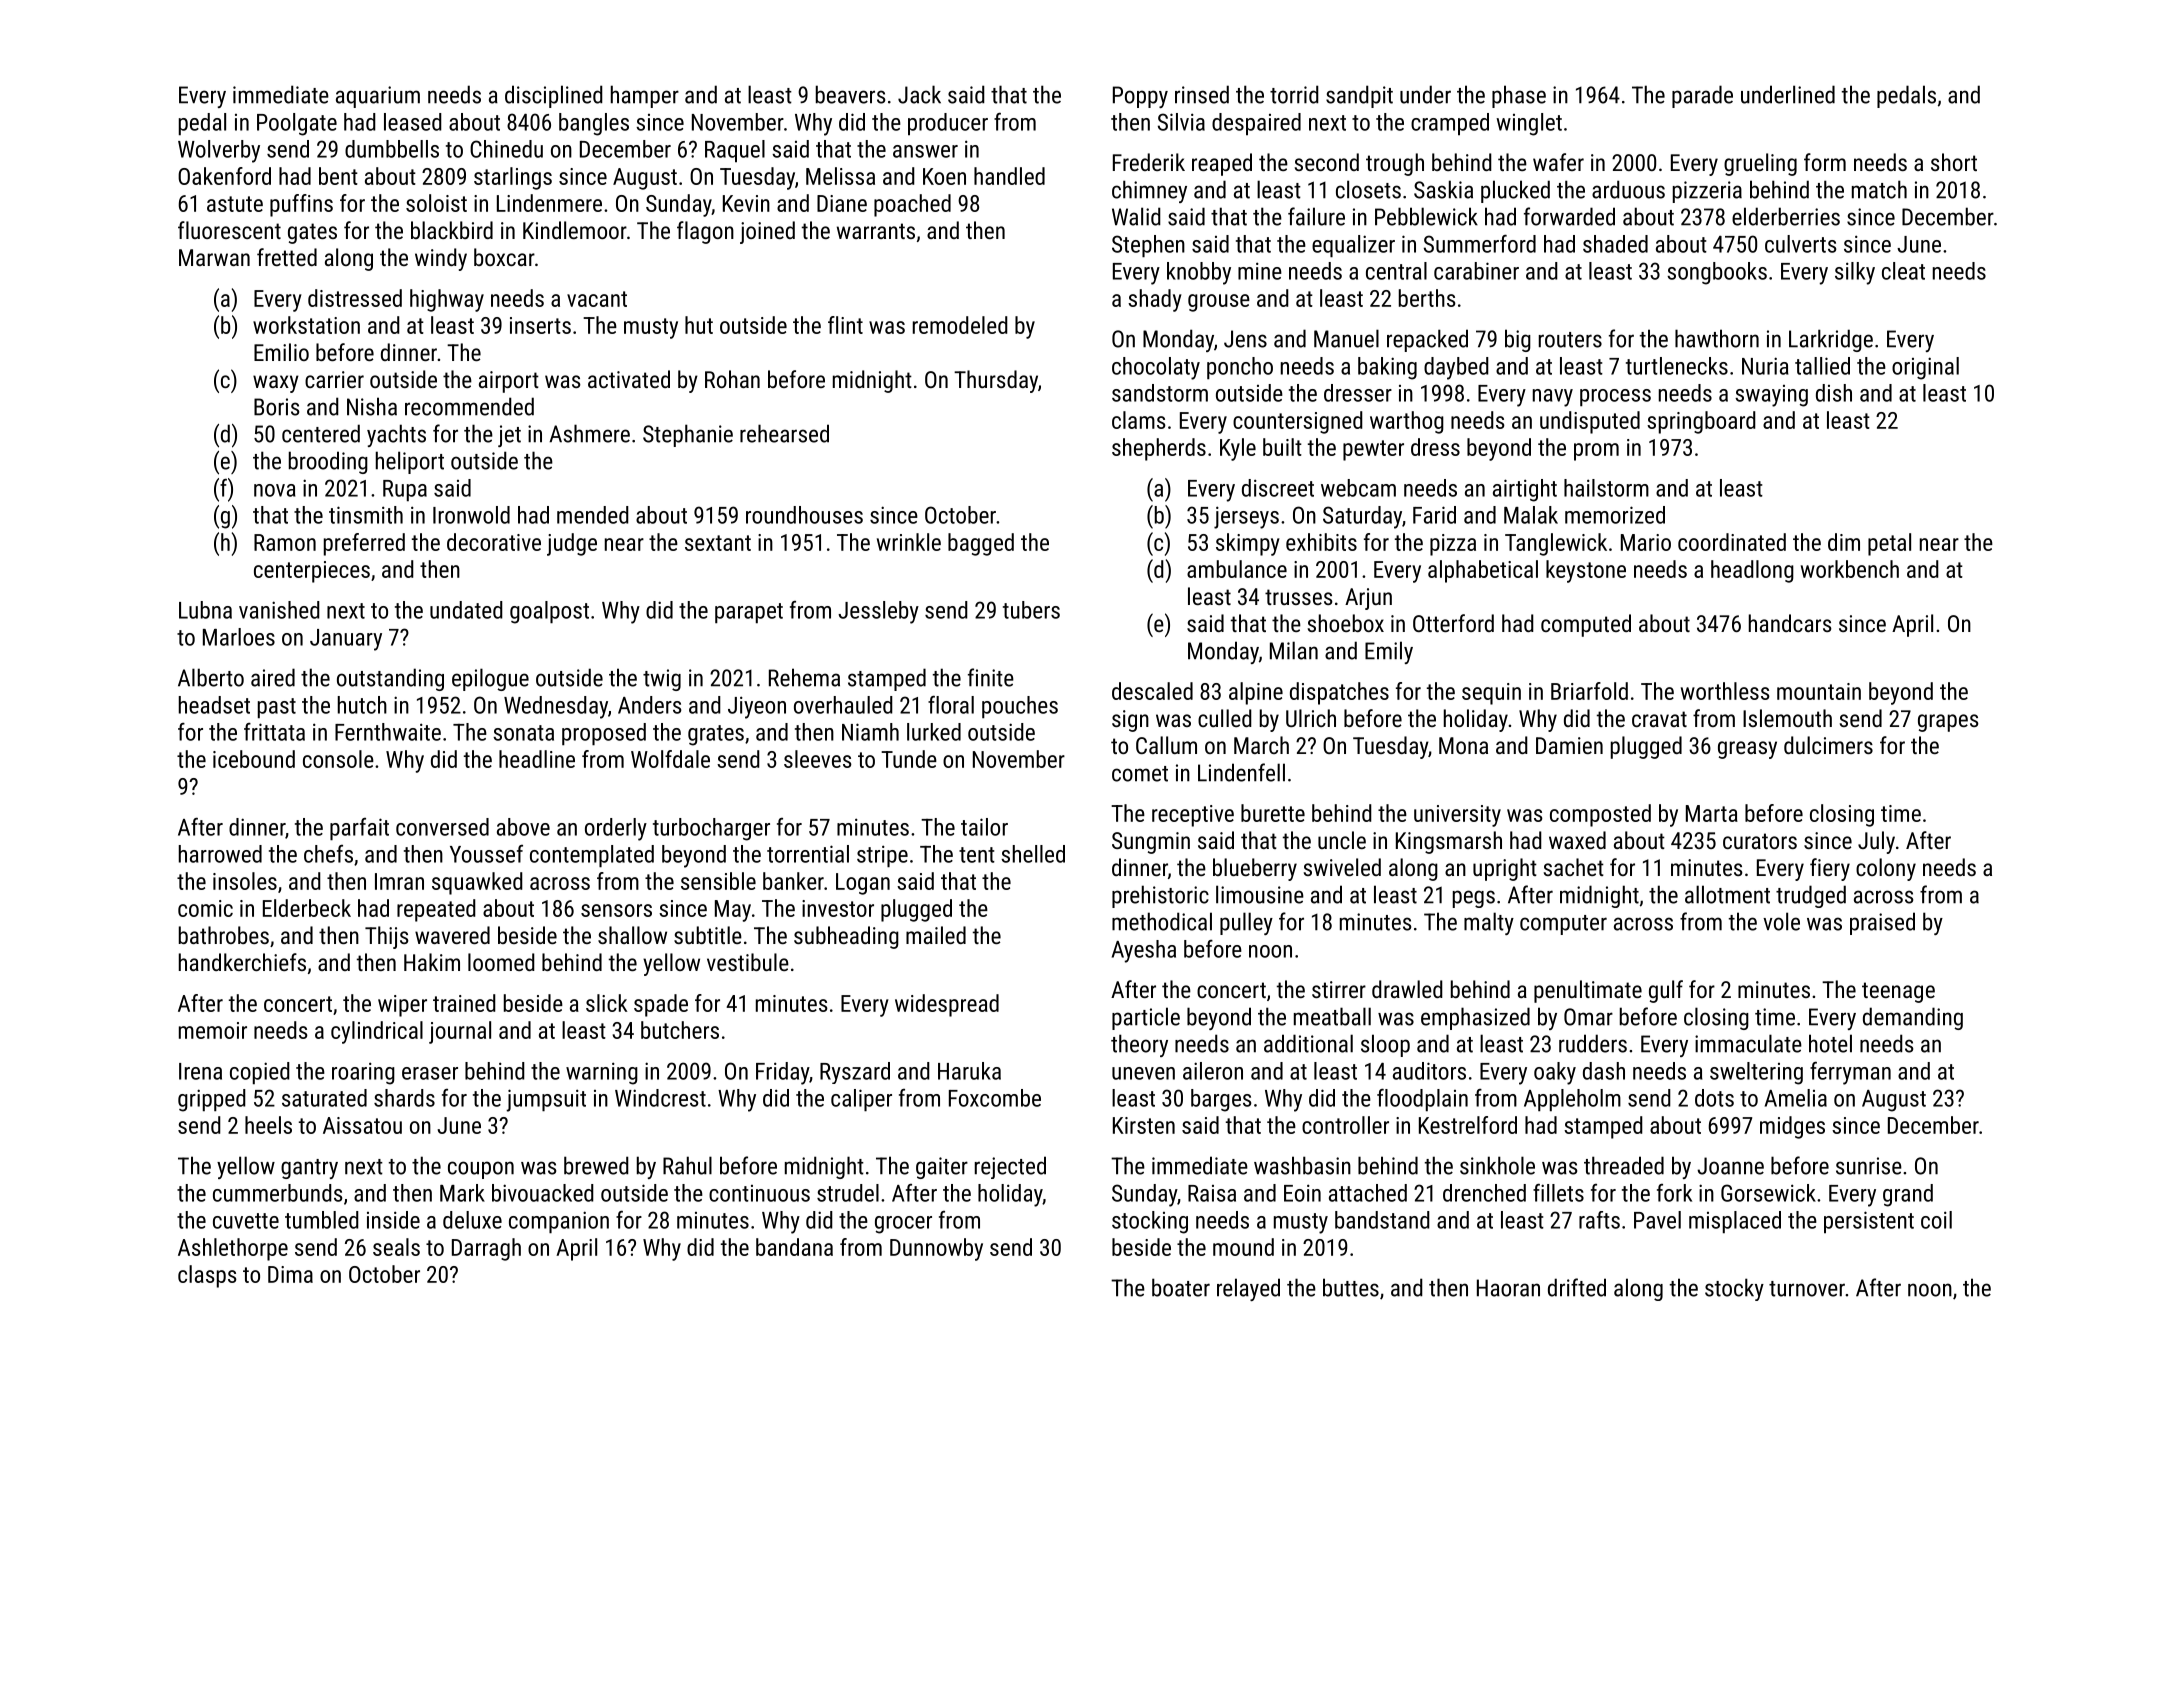 Image resolution: width=2178 pixels, height=1683 pixels. I want to click on short, so click(1954, 162).
